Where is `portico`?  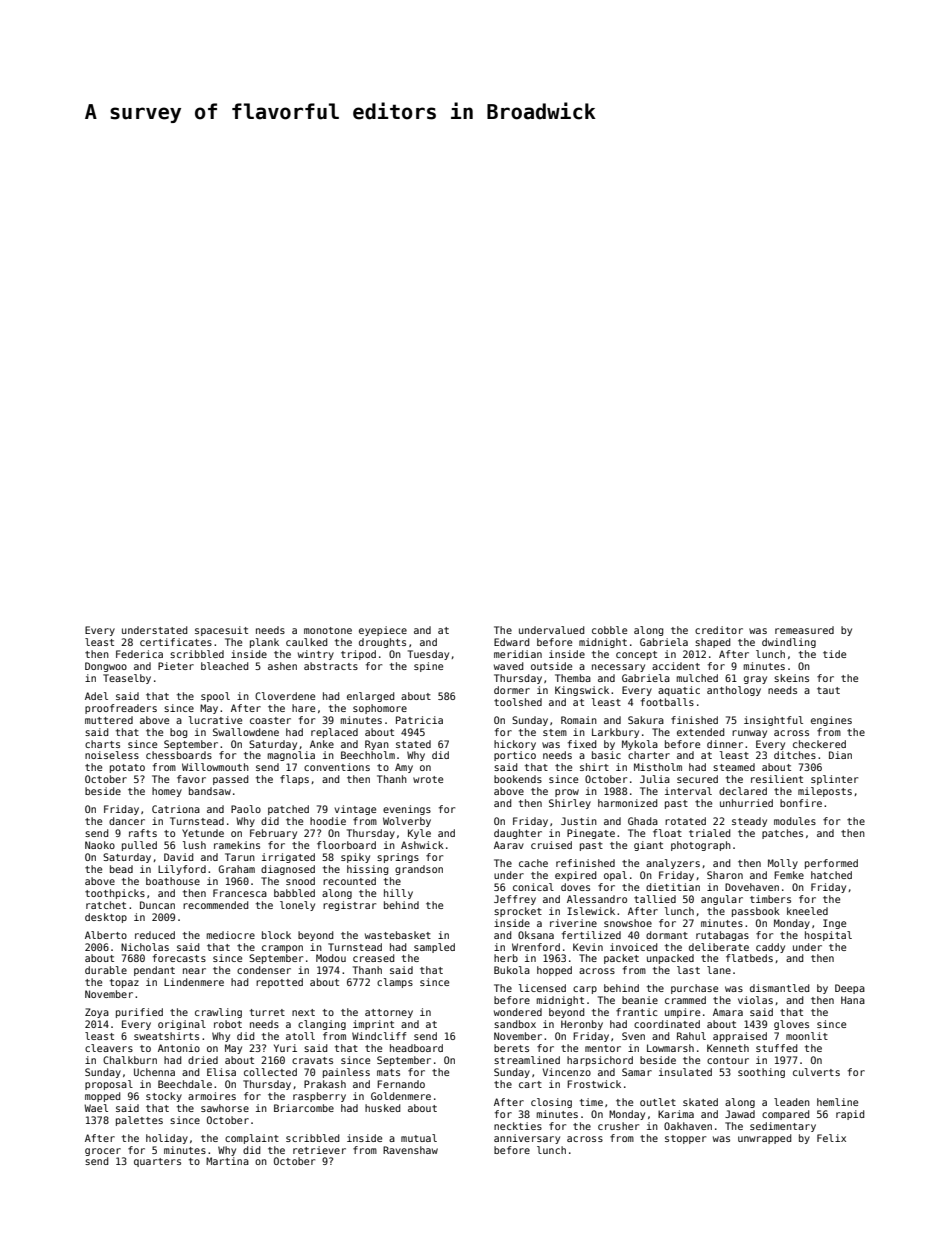 portico is located at coordinates (515, 756).
